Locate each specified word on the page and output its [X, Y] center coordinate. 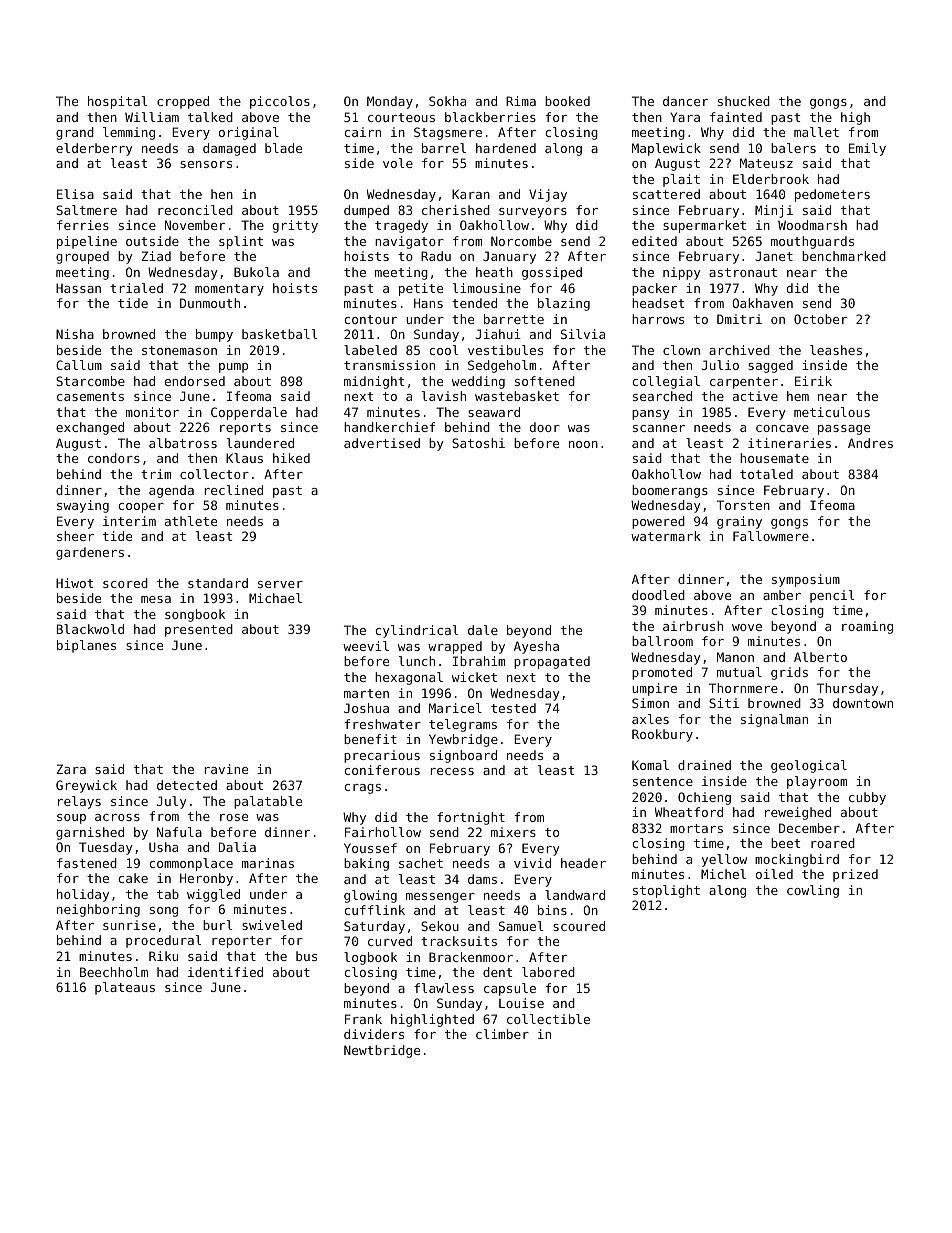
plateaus [125, 988]
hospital [117, 102]
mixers [513, 832]
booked [567, 101]
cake [133, 878]
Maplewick [666, 149]
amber [782, 595]
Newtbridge [382, 1051]
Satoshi [478, 443]
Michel [723, 874]
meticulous [832, 412]
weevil [366, 646]
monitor [152, 412]
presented [199, 630]
